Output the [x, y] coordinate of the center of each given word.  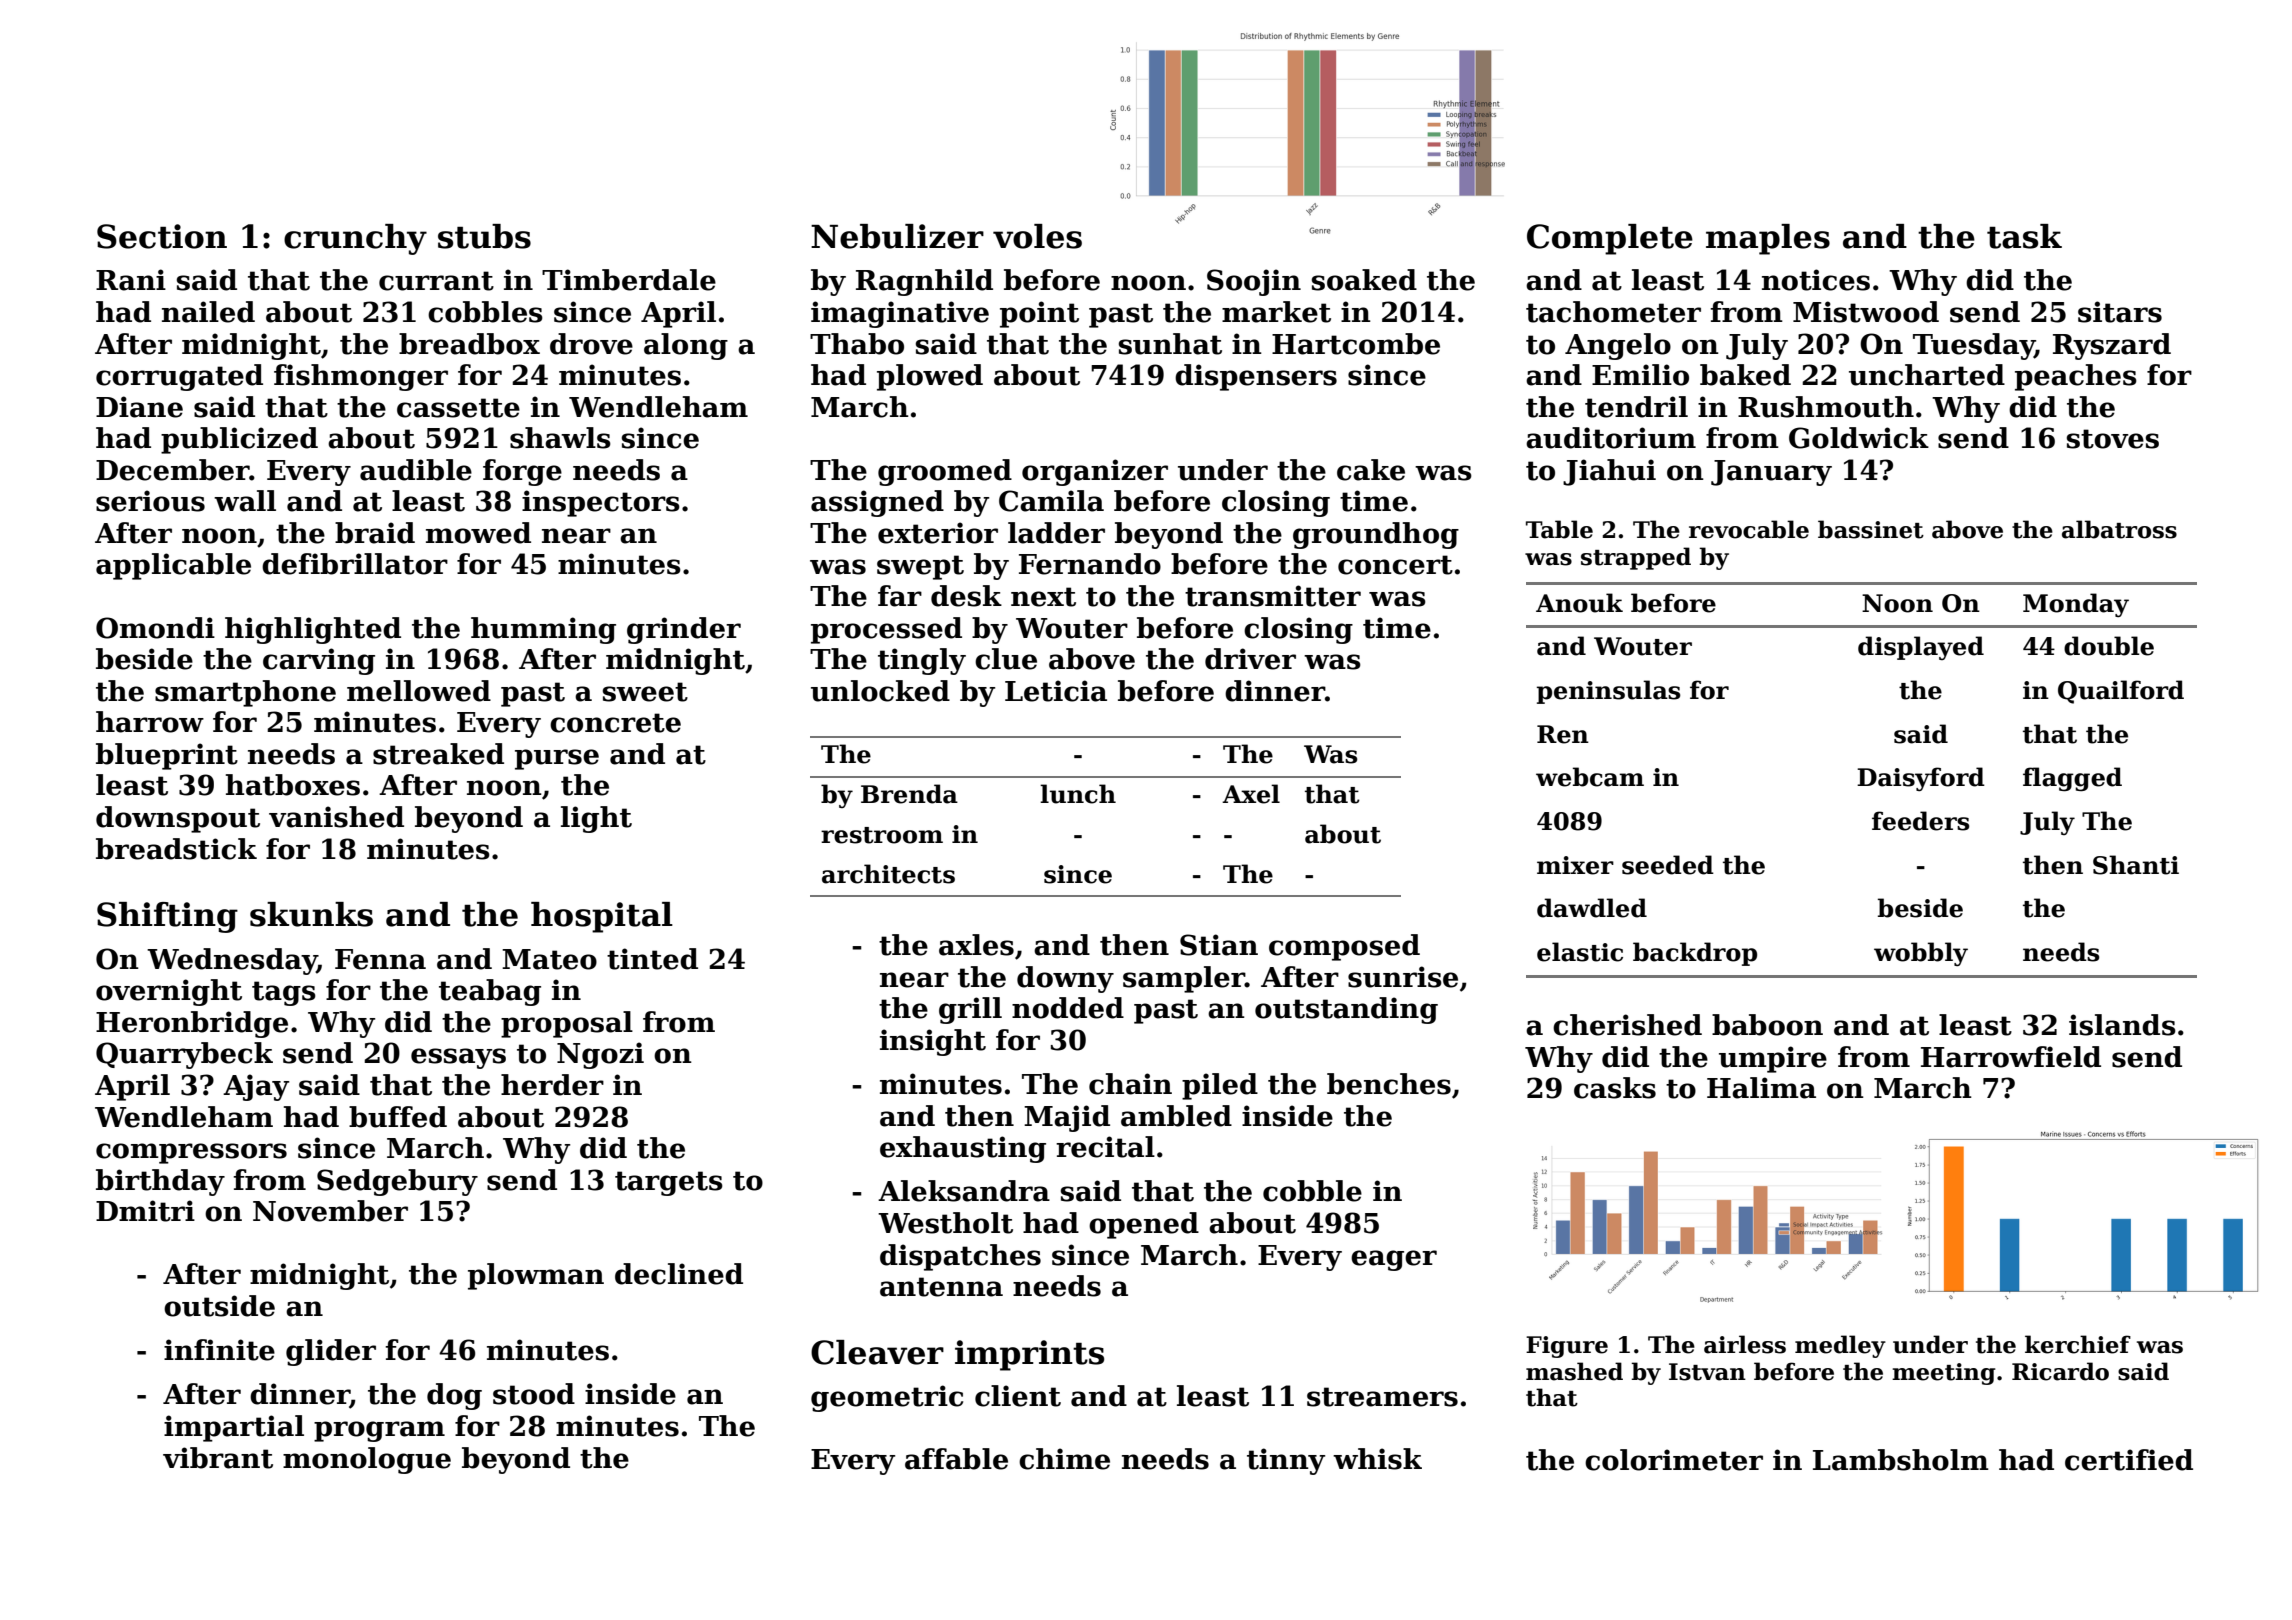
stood [534, 1394]
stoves [2113, 439]
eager [1394, 1260]
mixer [1575, 865]
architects [888, 874]
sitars [2120, 312]
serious [150, 501]
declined [679, 1274]
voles [1037, 236]
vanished [336, 817]
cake [1371, 470]
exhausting [963, 1149]
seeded [1668, 865]
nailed [208, 312]
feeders [1921, 821]
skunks [311, 914]
